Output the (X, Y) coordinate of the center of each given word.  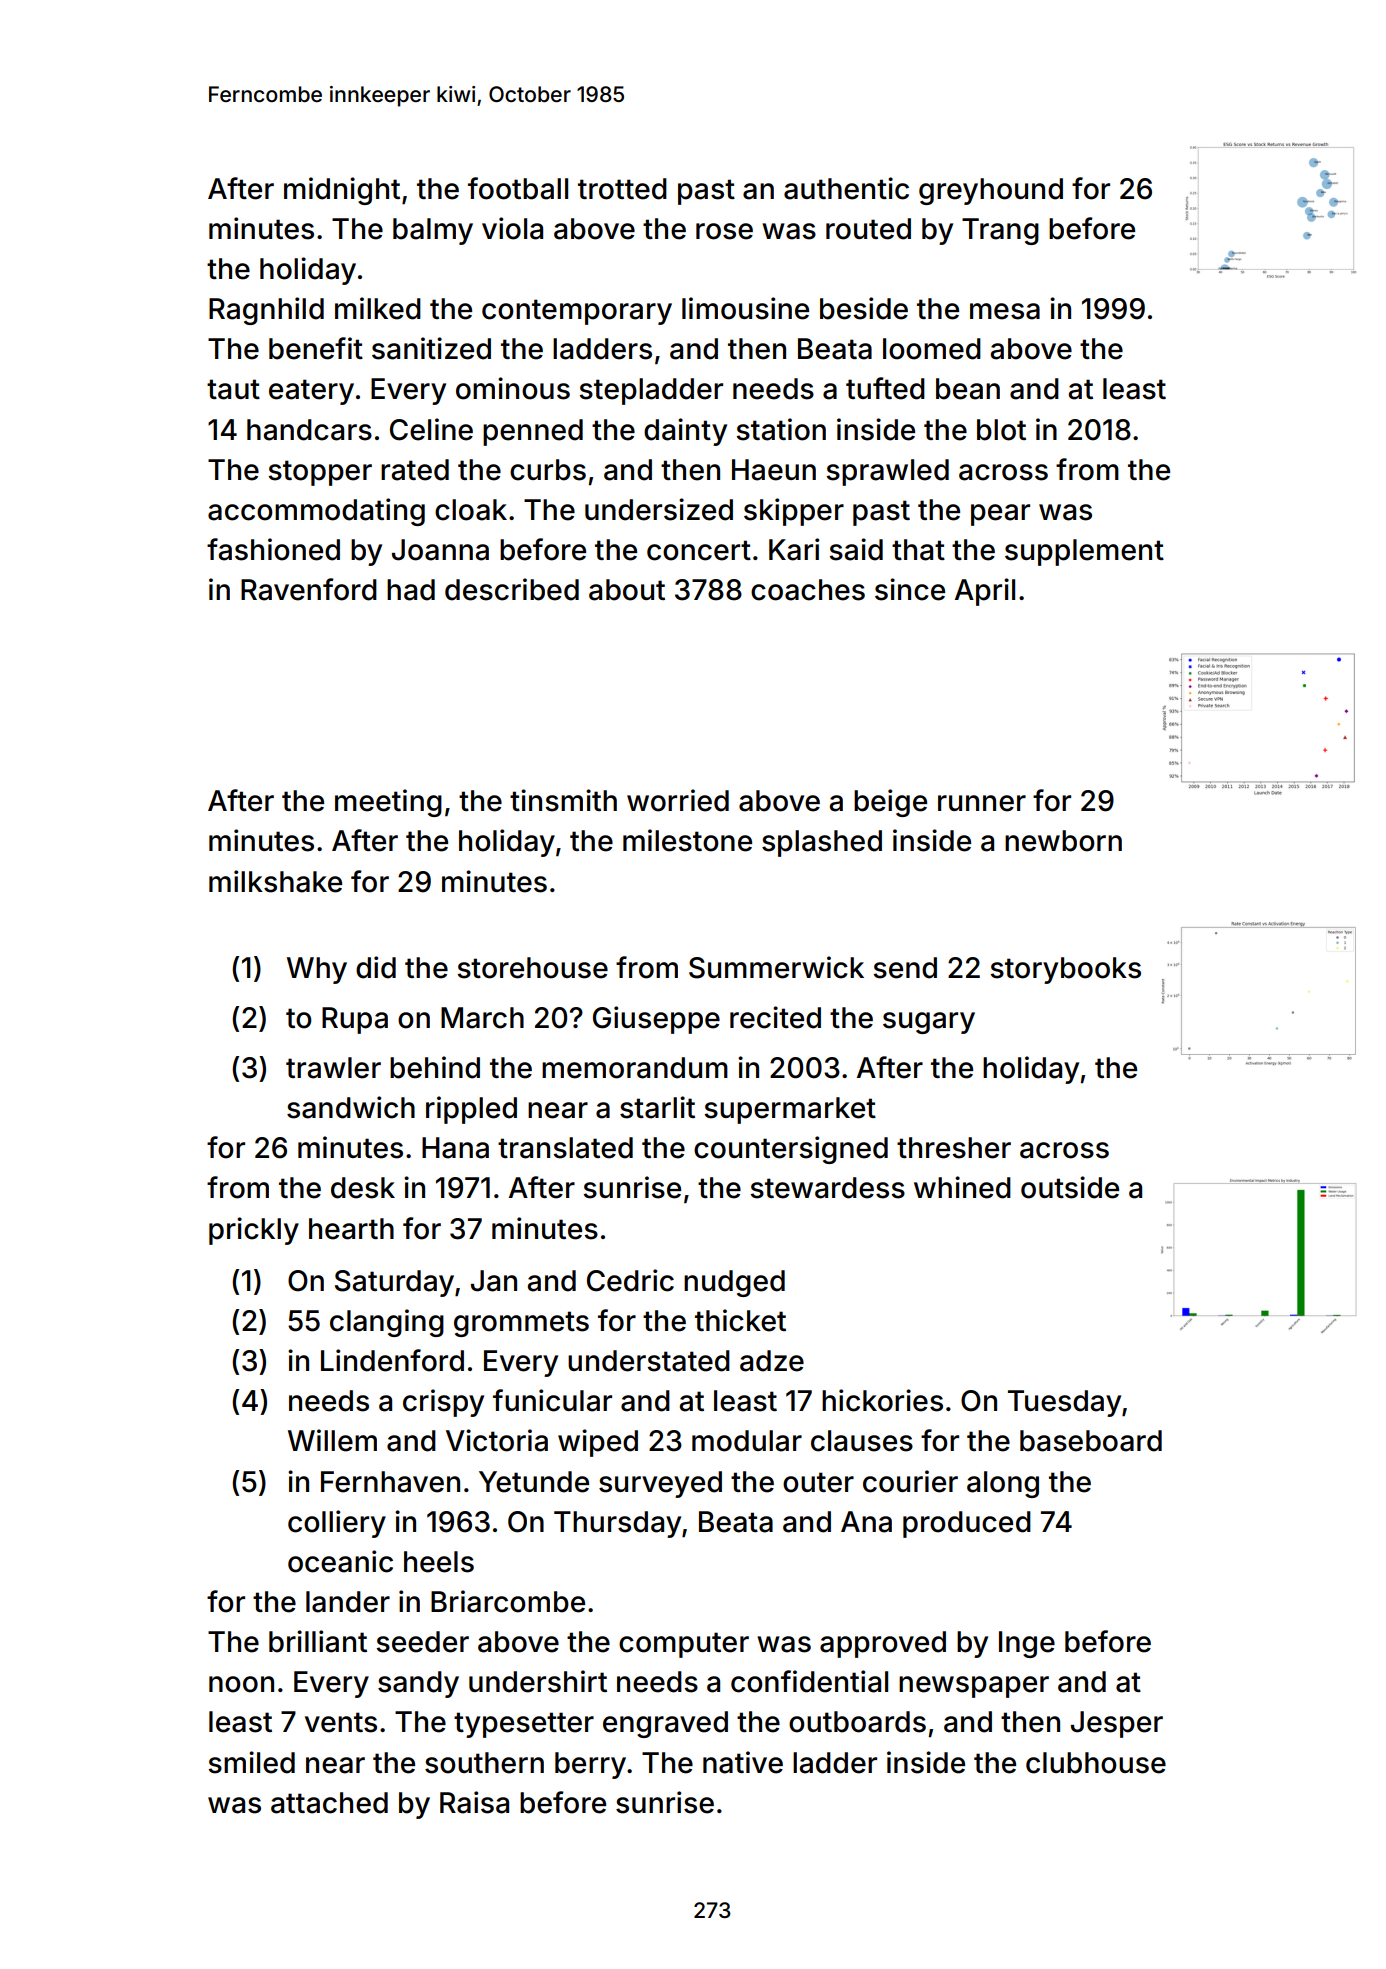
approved (883, 1644)
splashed (822, 843)
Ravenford (309, 589)
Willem (332, 1440)
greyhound (991, 191)
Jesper (1117, 1724)
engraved (665, 1724)
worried (678, 800)
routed (868, 229)
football (518, 188)
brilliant (318, 1641)
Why (317, 970)
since (910, 589)
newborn (1063, 841)
